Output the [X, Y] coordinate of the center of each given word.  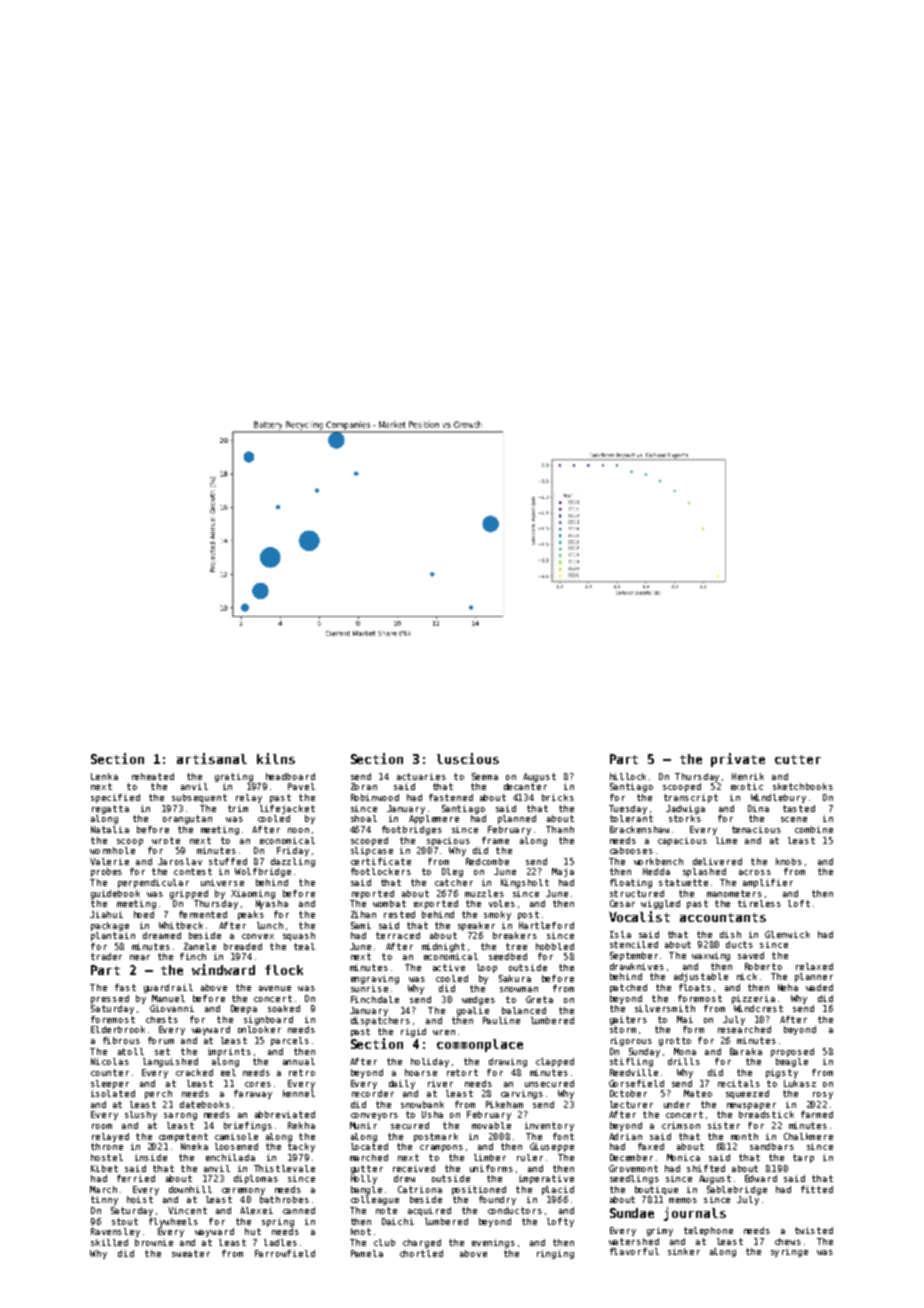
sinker [684, 1251]
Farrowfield [285, 1253]
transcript [691, 798]
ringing [555, 1254]
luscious [468, 758]
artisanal [212, 758]
